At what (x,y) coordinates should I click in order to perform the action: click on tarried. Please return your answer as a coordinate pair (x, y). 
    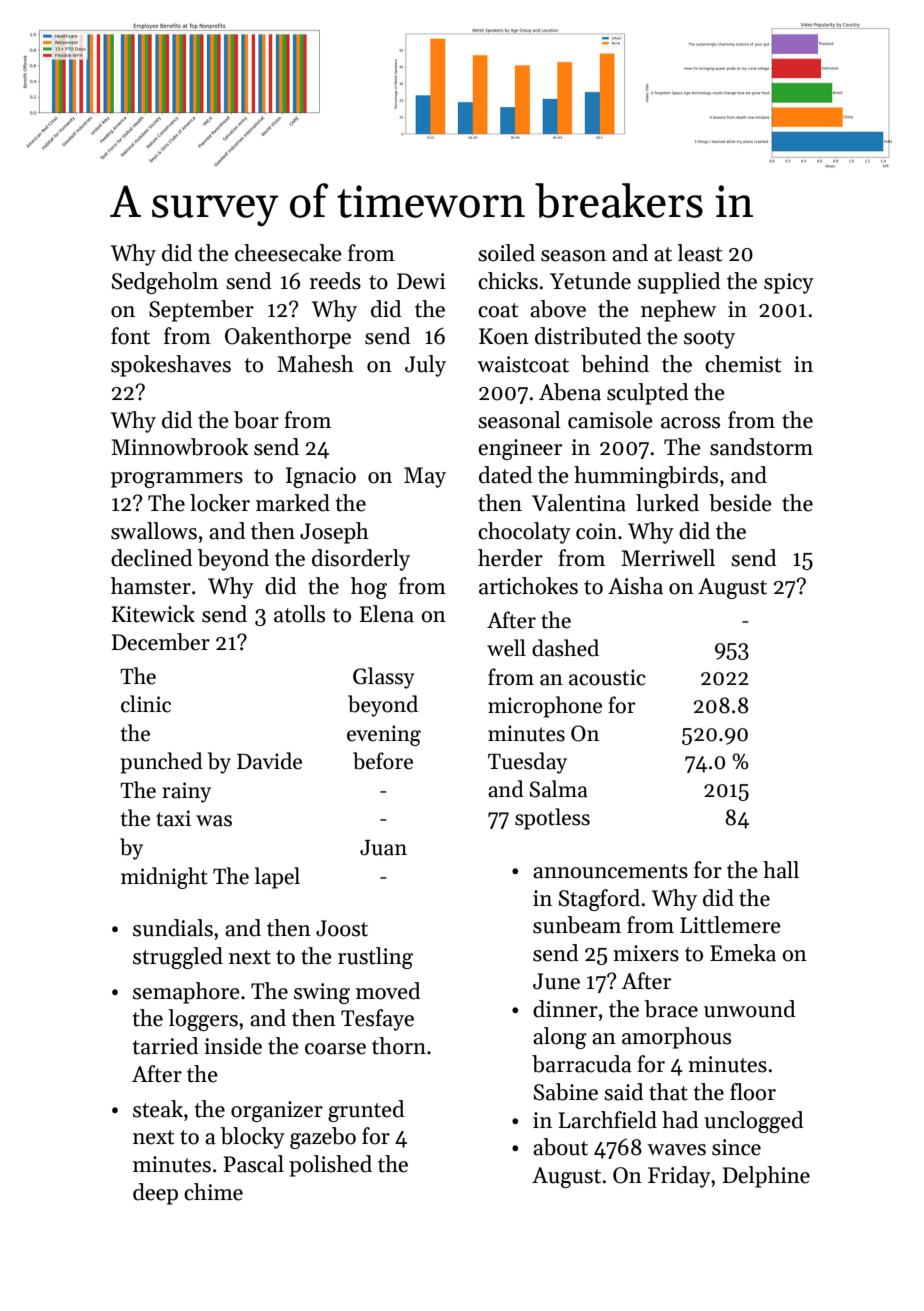
    Looking at the image, I should click on (165, 1046).
